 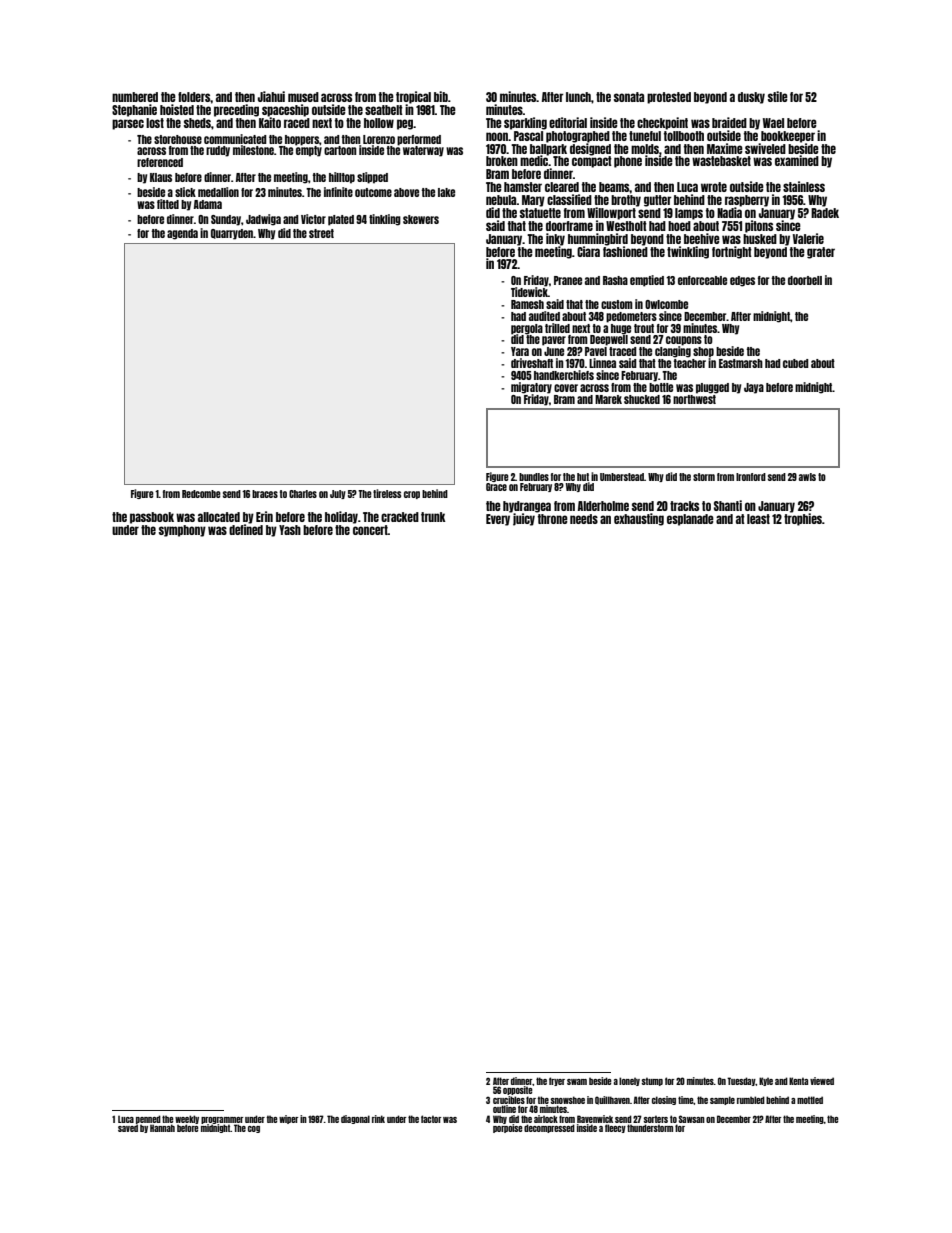 What do you see at coordinates (688, 252) in the page?
I see `twinkling` at bounding box center [688, 252].
